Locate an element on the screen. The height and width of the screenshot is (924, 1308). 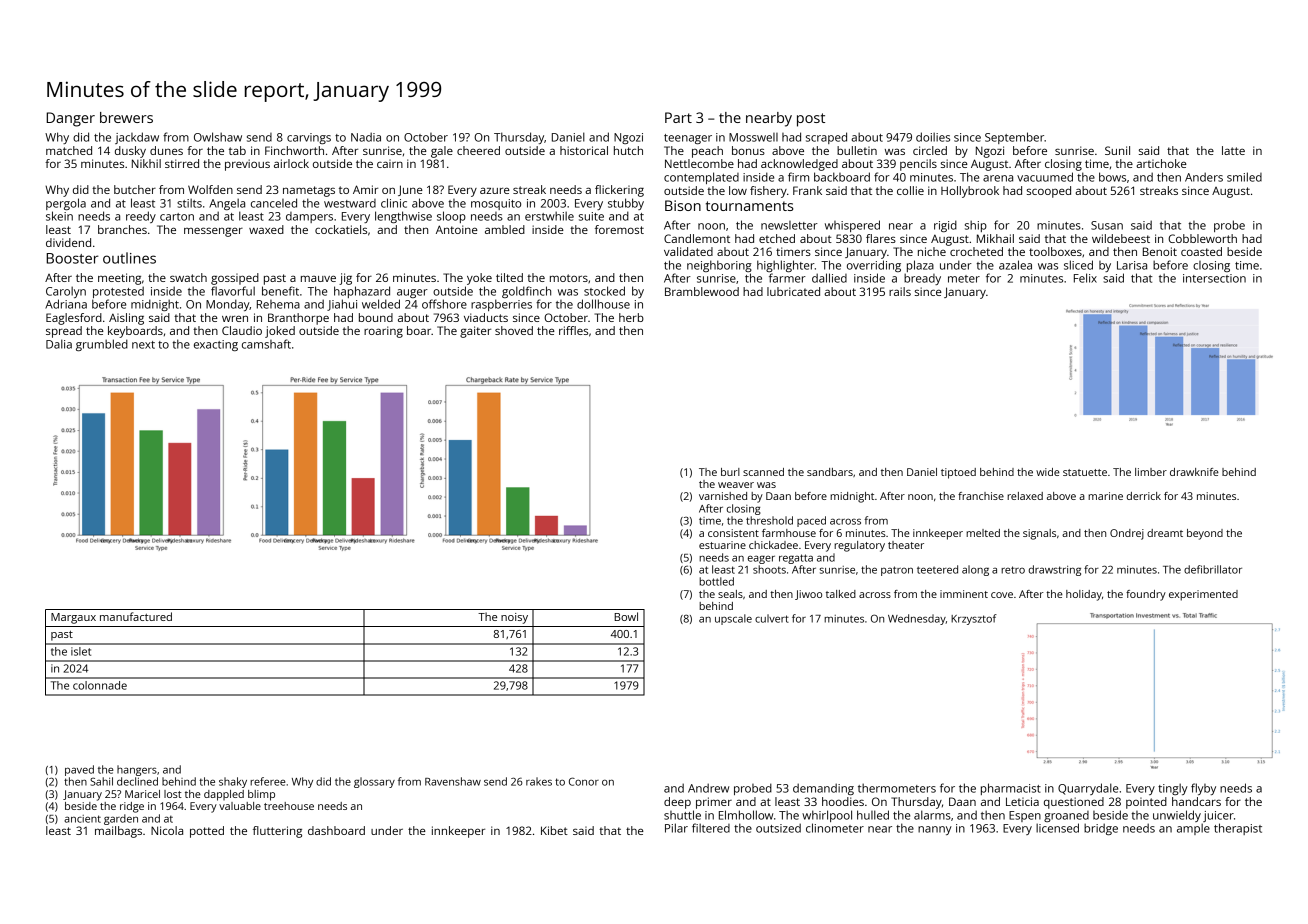
scraped is located at coordinates (826, 138).
